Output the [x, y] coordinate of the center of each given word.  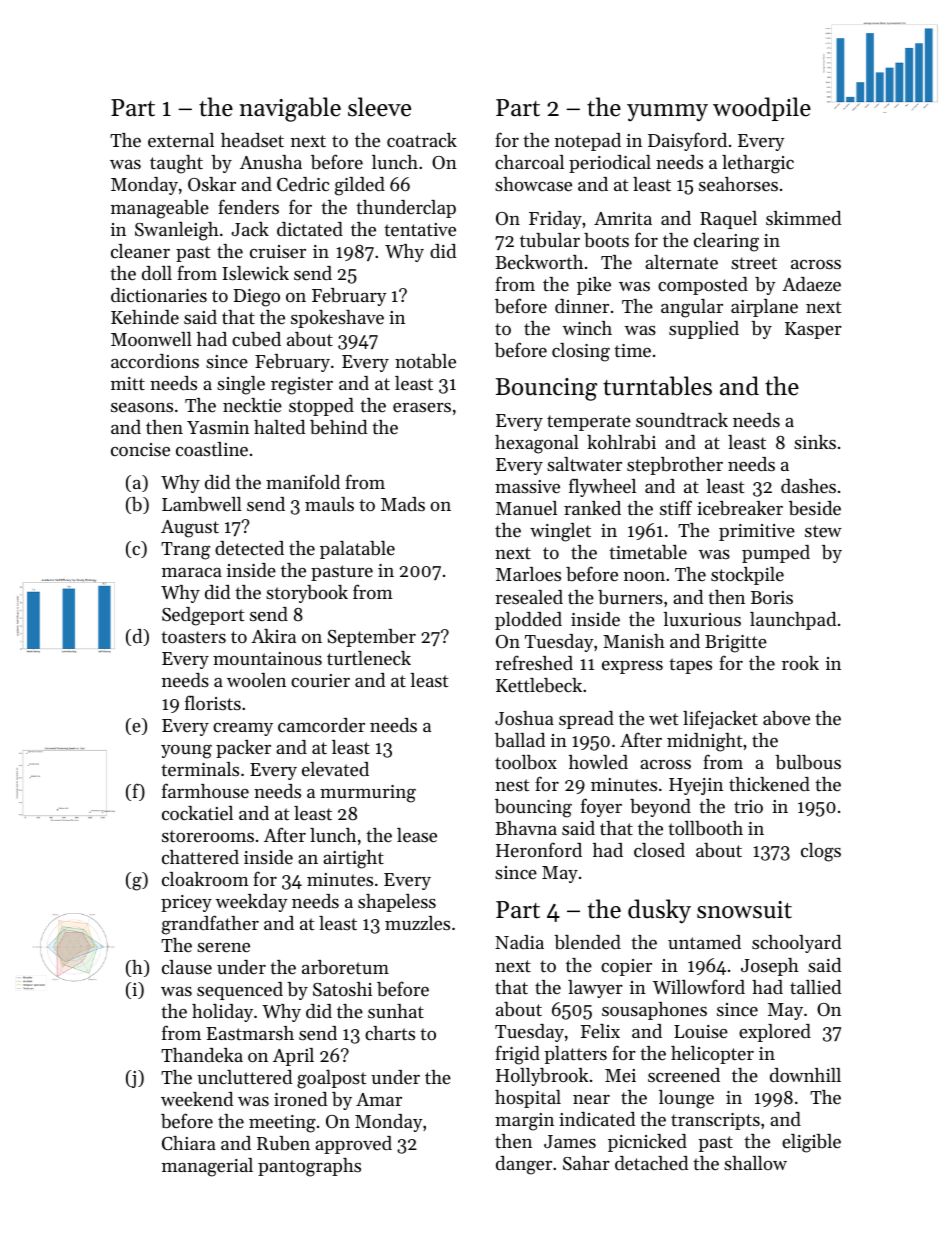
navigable [290, 109]
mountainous [267, 658]
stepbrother [675, 466]
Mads [403, 504]
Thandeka [202, 1055]
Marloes [528, 574]
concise [140, 449]
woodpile [762, 109]
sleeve [379, 107]
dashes [808, 486]
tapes [690, 666]
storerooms [208, 836]
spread [586, 720]
